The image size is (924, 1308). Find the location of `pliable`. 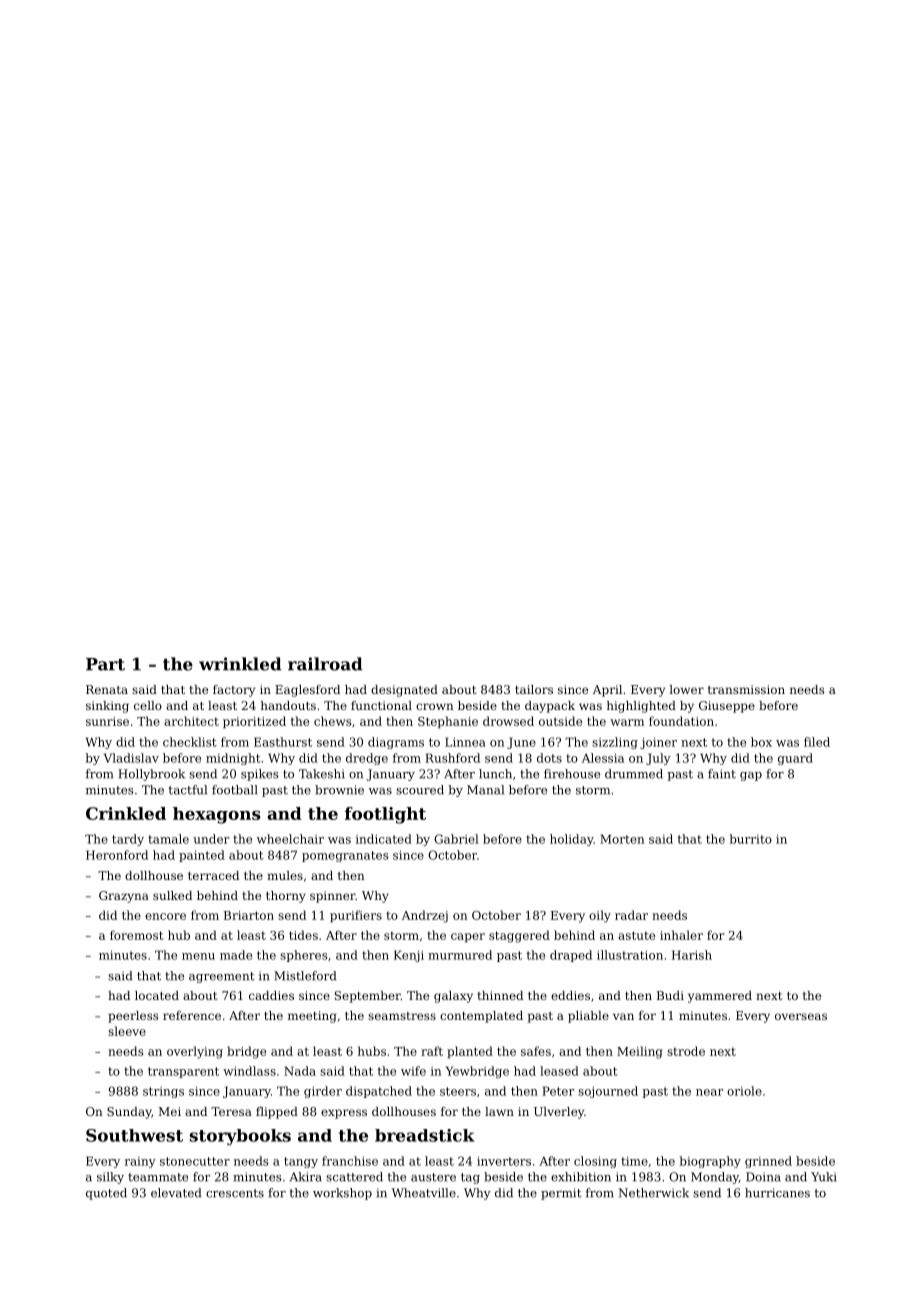

pliable is located at coordinates (588, 1017).
